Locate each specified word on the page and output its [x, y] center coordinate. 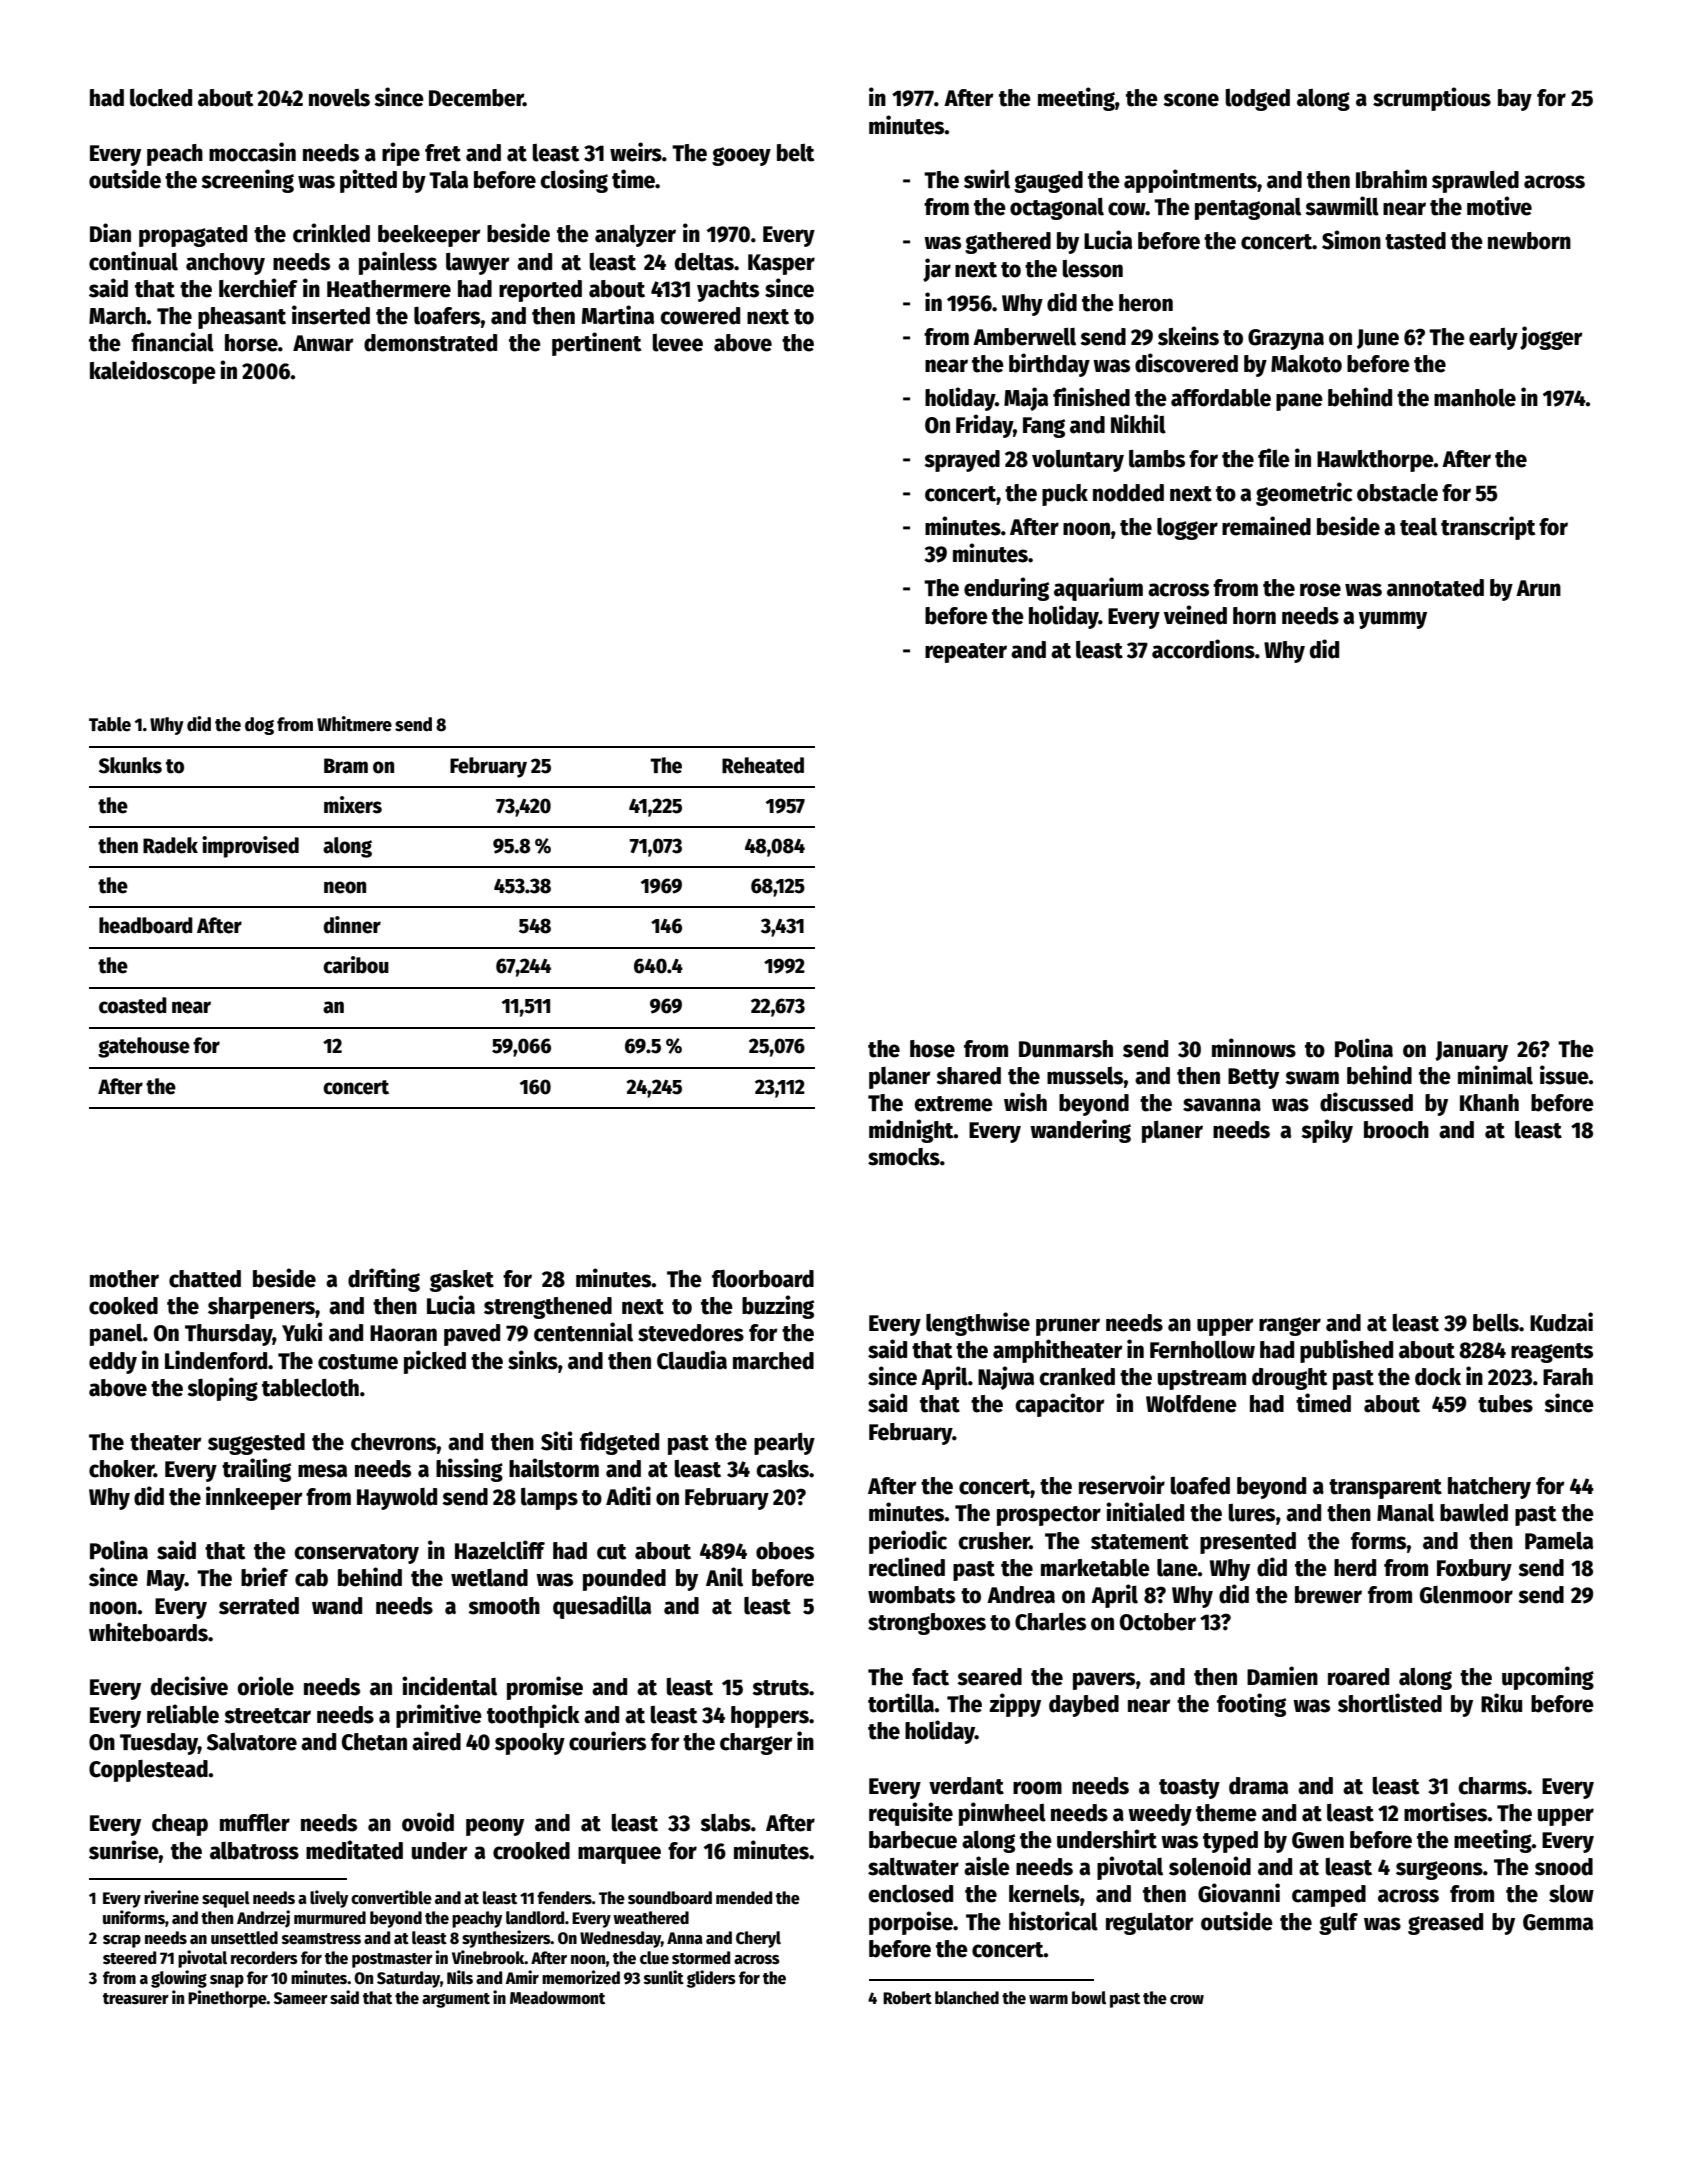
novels [339, 98]
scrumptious [1432, 99]
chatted [205, 1279]
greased [1445, 1924]
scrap [122, 1941]
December [476, 98]
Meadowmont [557, 1998]
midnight [911, 1131]
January [1471, 1051]
